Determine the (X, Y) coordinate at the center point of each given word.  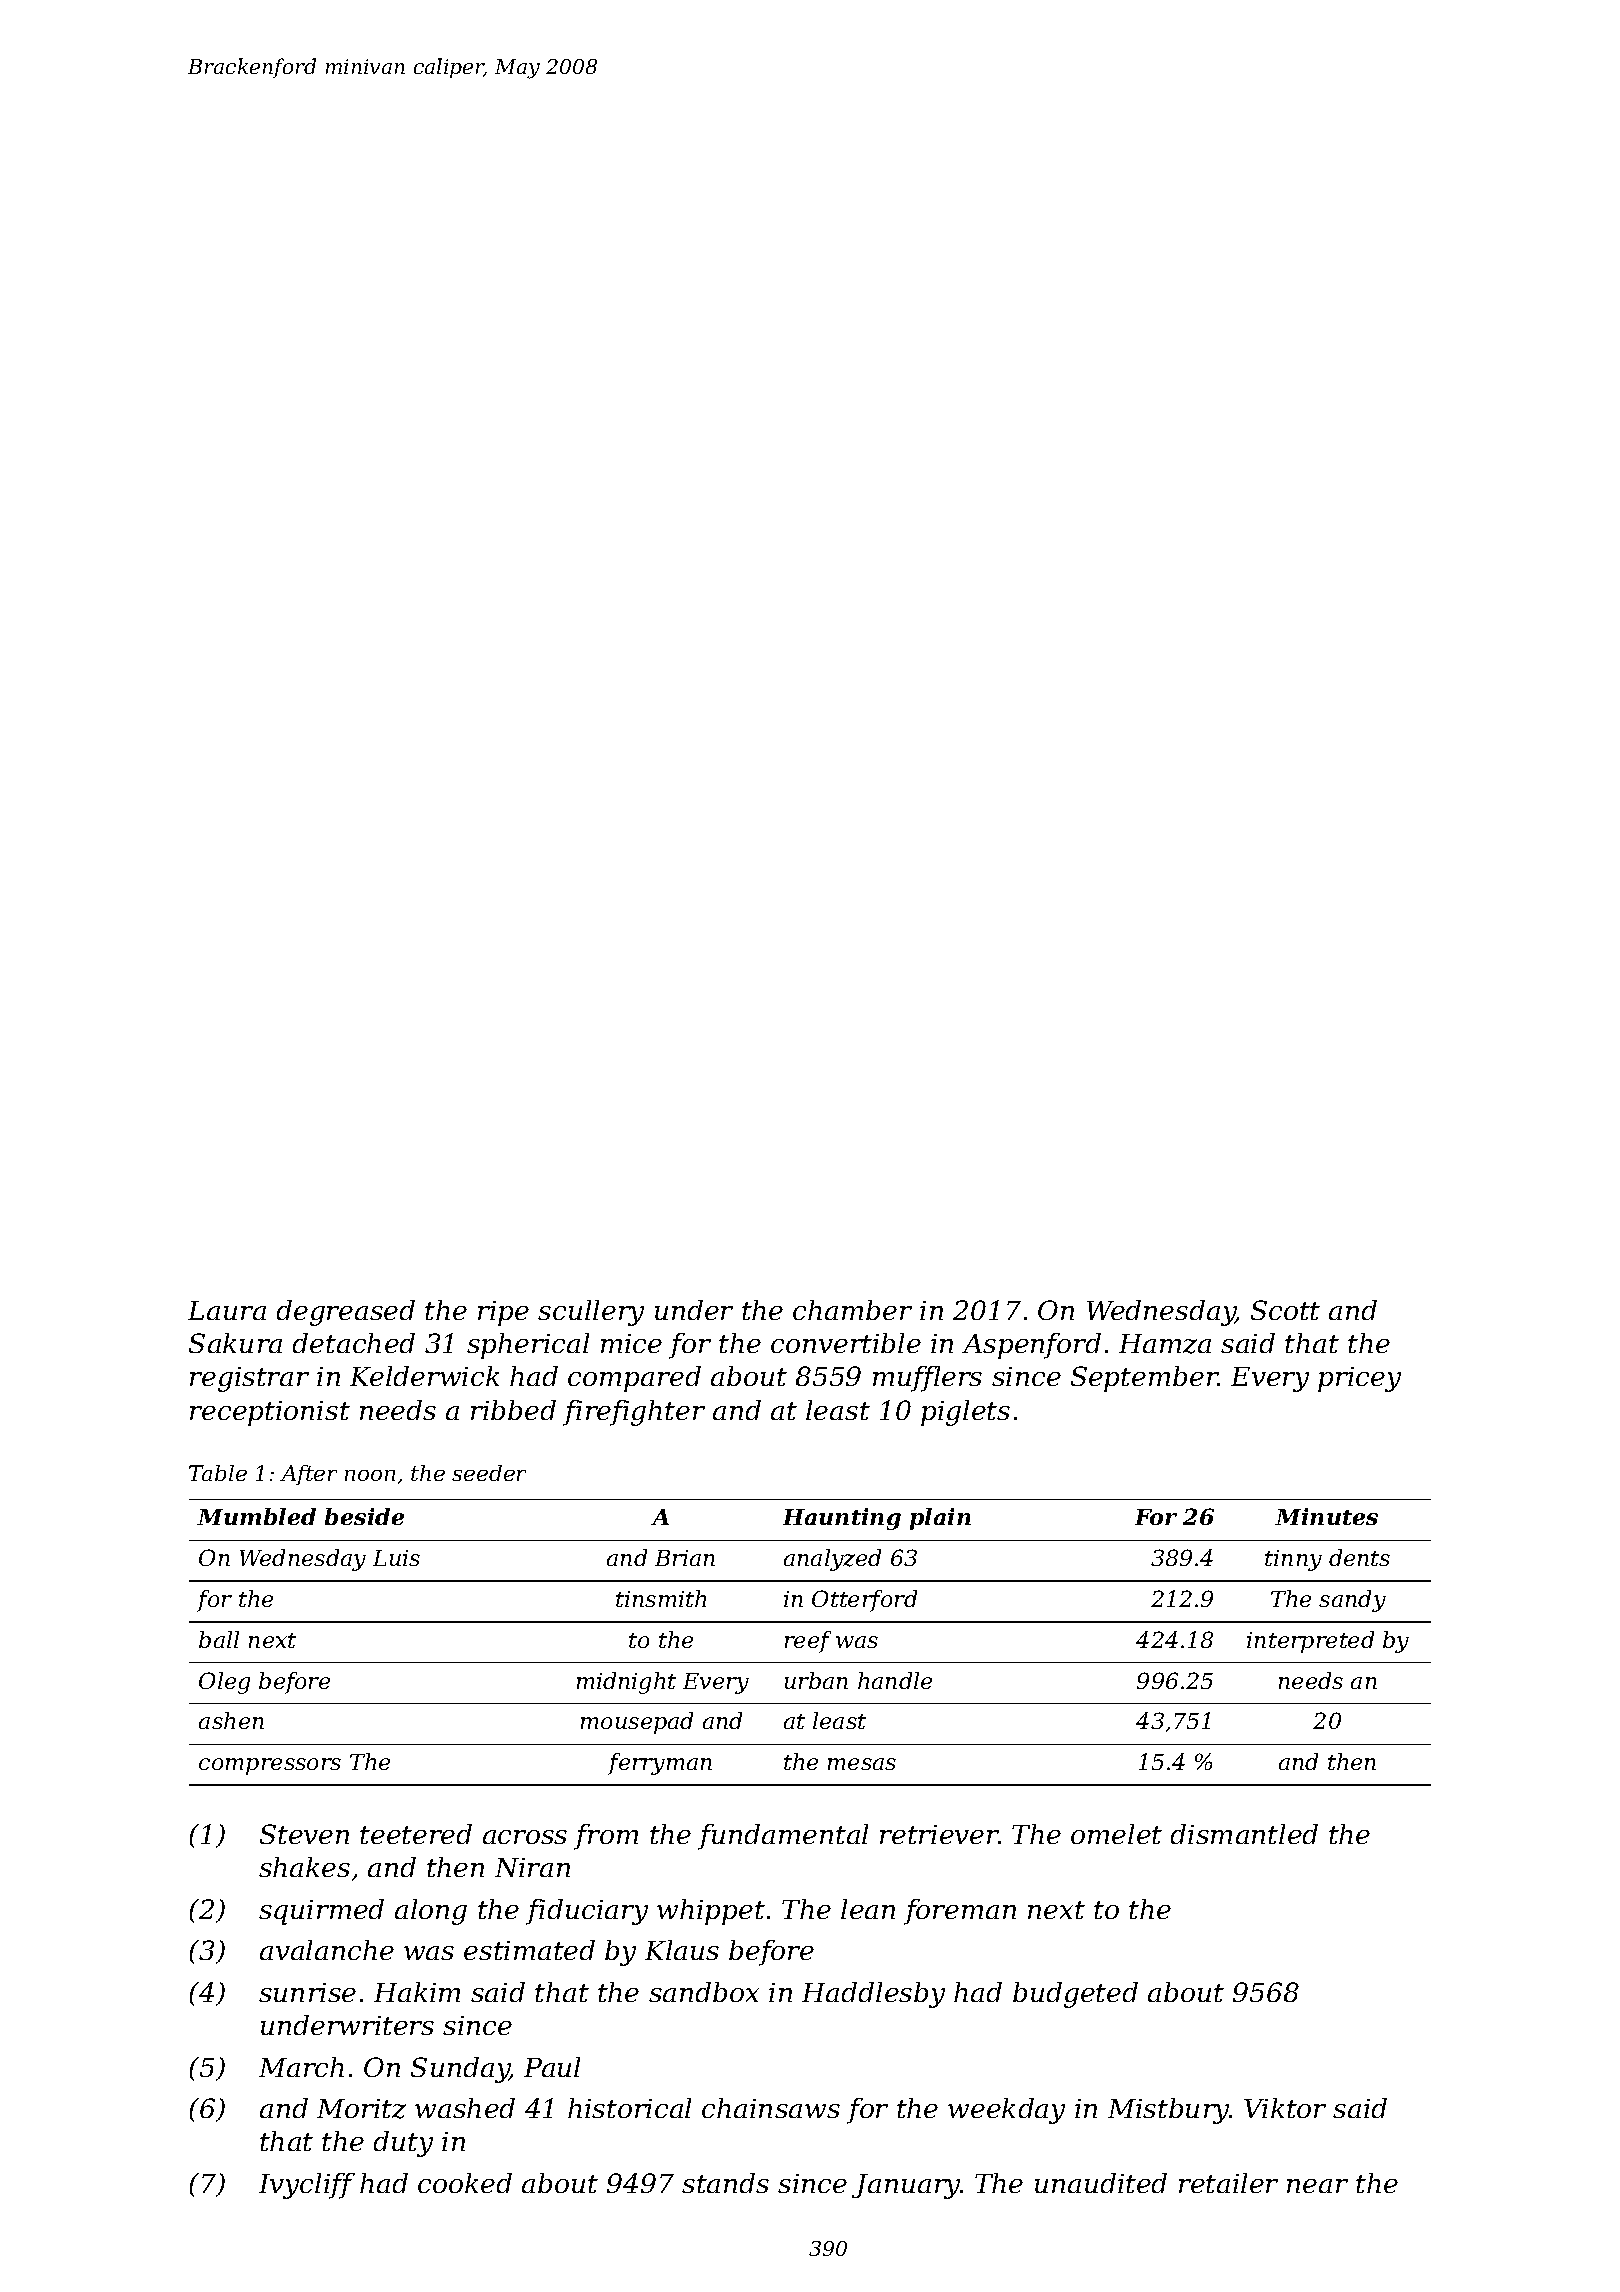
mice (631, 1343)
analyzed (832, 1560)
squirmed (321, 1912)
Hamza (1165, 1344)
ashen (231, 1720)
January (906, 2186)
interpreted (1310, 1642)
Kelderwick (424, 1376)
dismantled (1244, 1834)
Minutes (1326, 1516)
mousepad (637, 1723)
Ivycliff (307, 2186)
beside (364, 1516)
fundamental (783, 1837)
